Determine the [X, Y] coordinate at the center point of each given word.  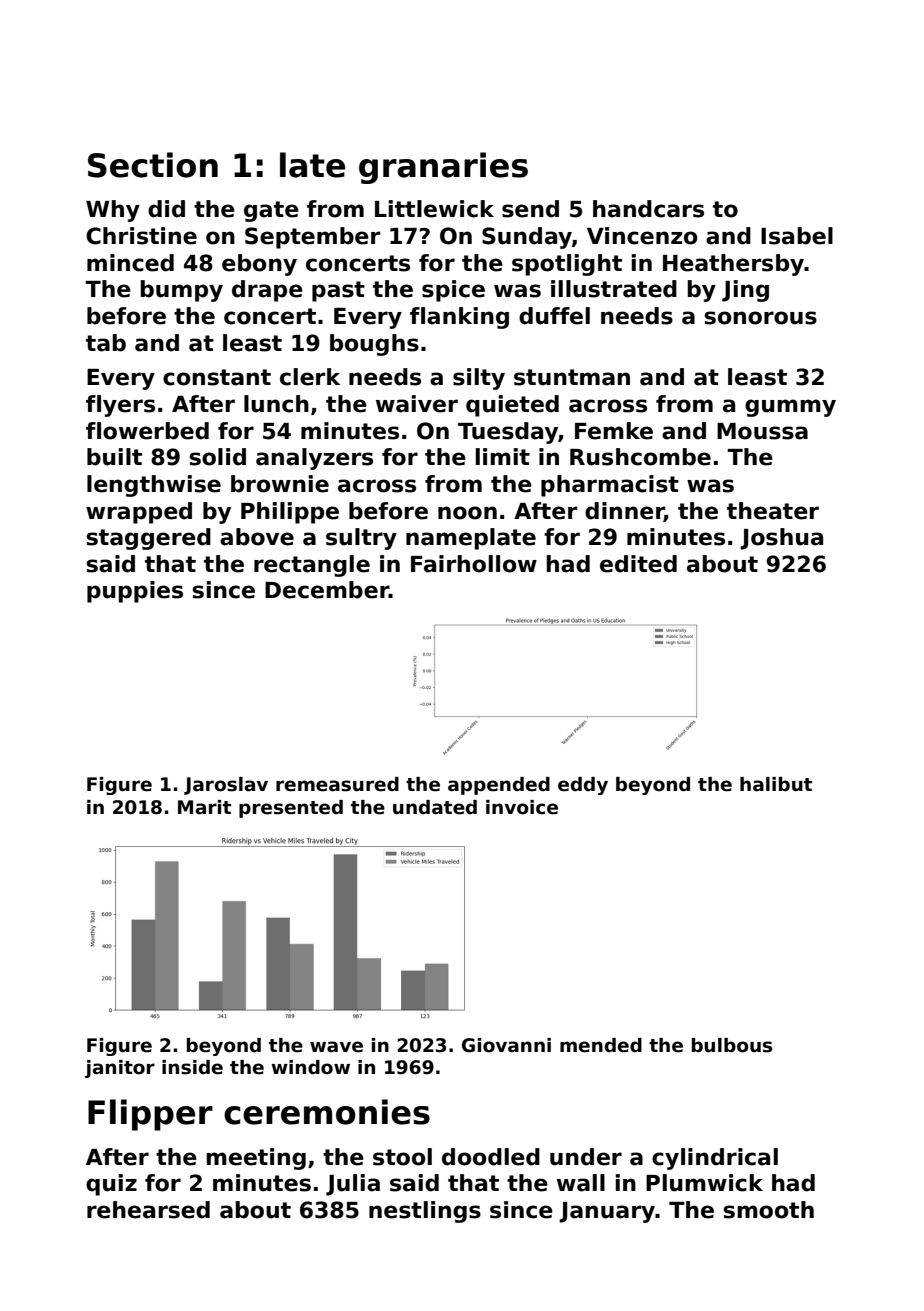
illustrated [614, 289]
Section [153, 165]
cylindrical [715, 1159]
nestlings [425, 1212]
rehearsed [148, 1210]
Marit [204, 807]
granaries [443, 168]
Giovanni [506, 1045]
